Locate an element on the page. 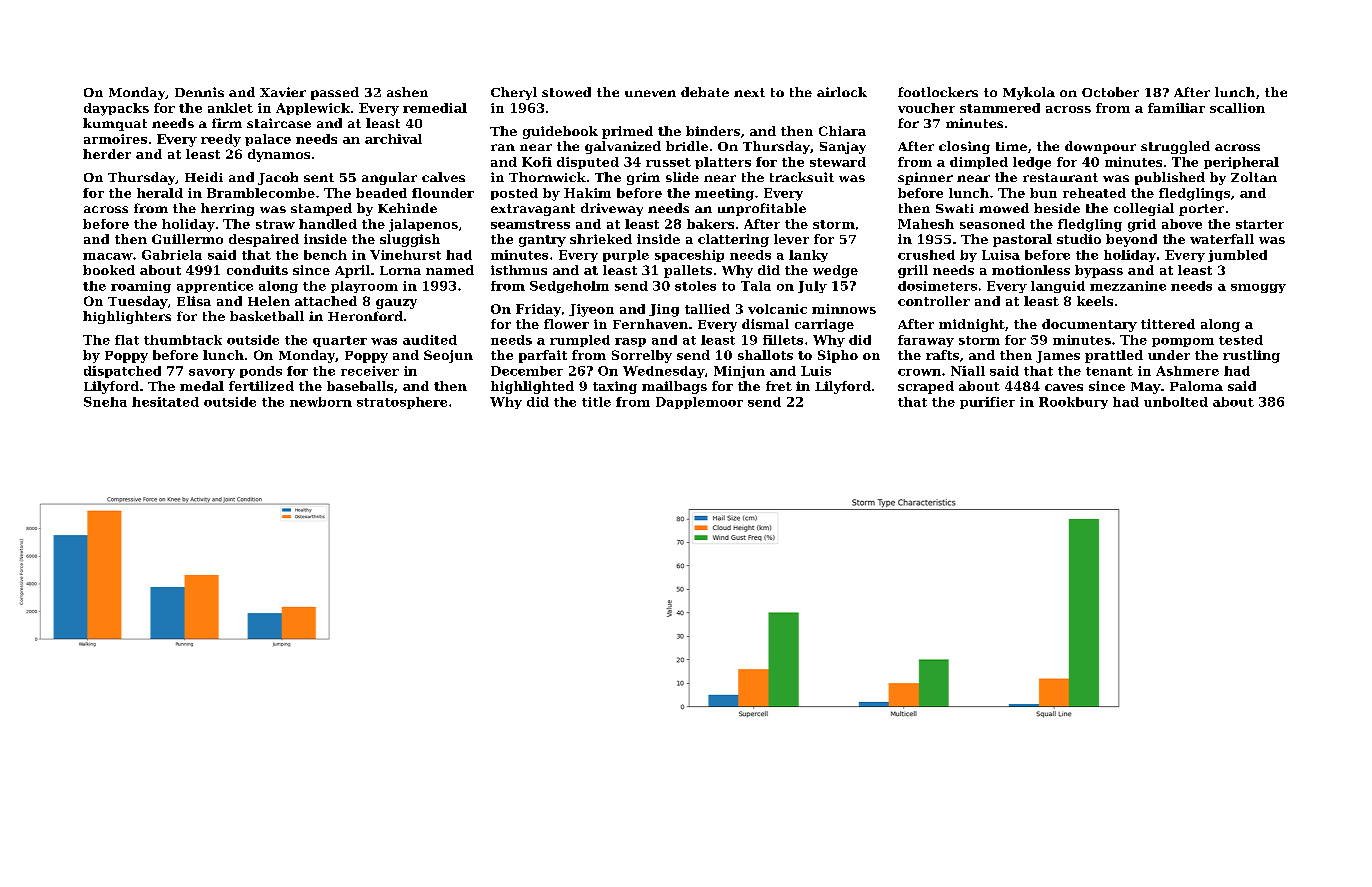 This document has height=887, width=1372. kumquat is located at coordinates (115, 124).
